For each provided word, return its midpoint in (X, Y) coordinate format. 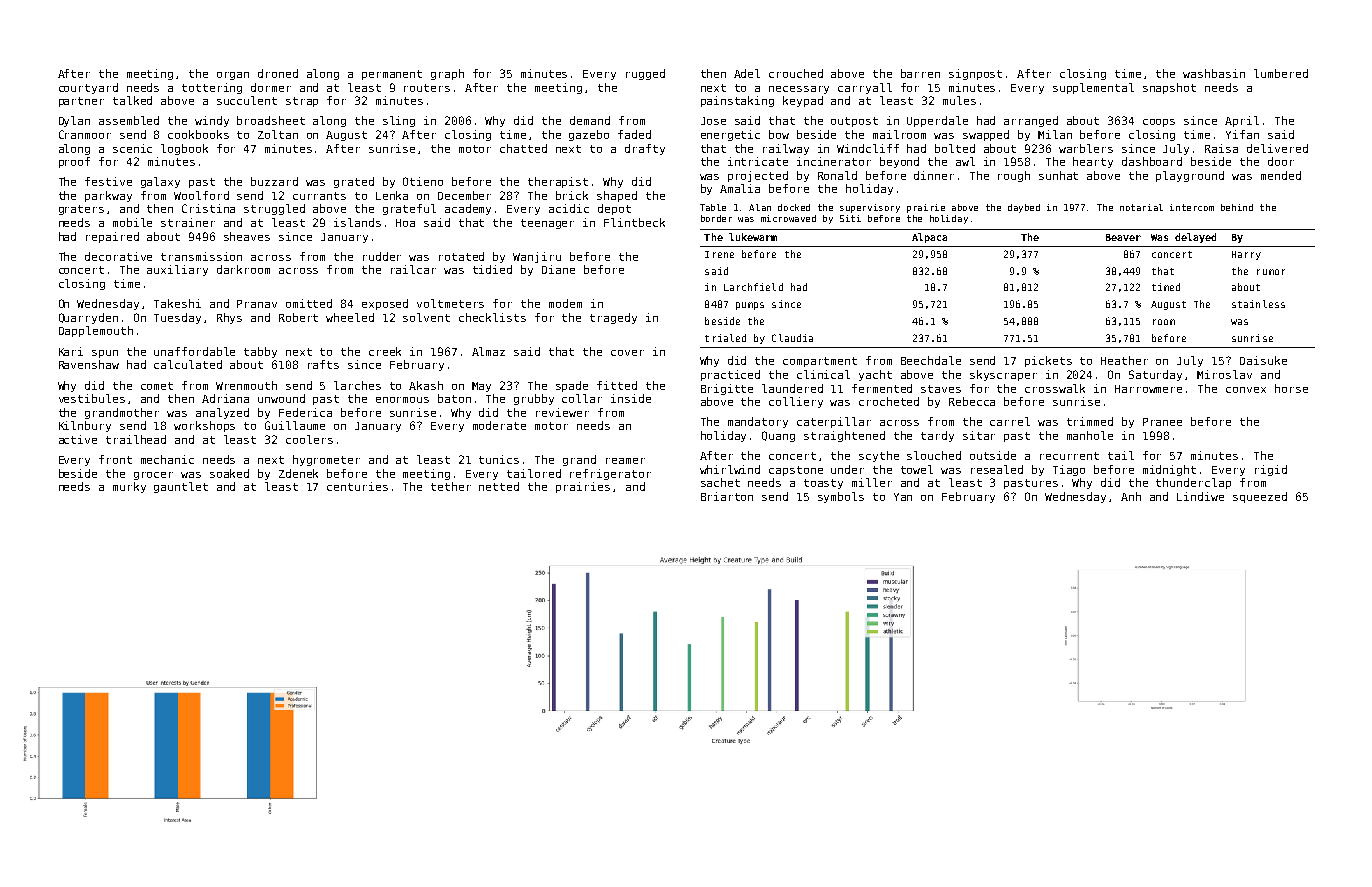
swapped (986, 135)
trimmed (1090, 421)
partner (81, 102)
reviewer (562, 412)
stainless (1258, 304)
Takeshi (177, 303)
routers (427, 88)
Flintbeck (634, 222)
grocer (153, 476)
